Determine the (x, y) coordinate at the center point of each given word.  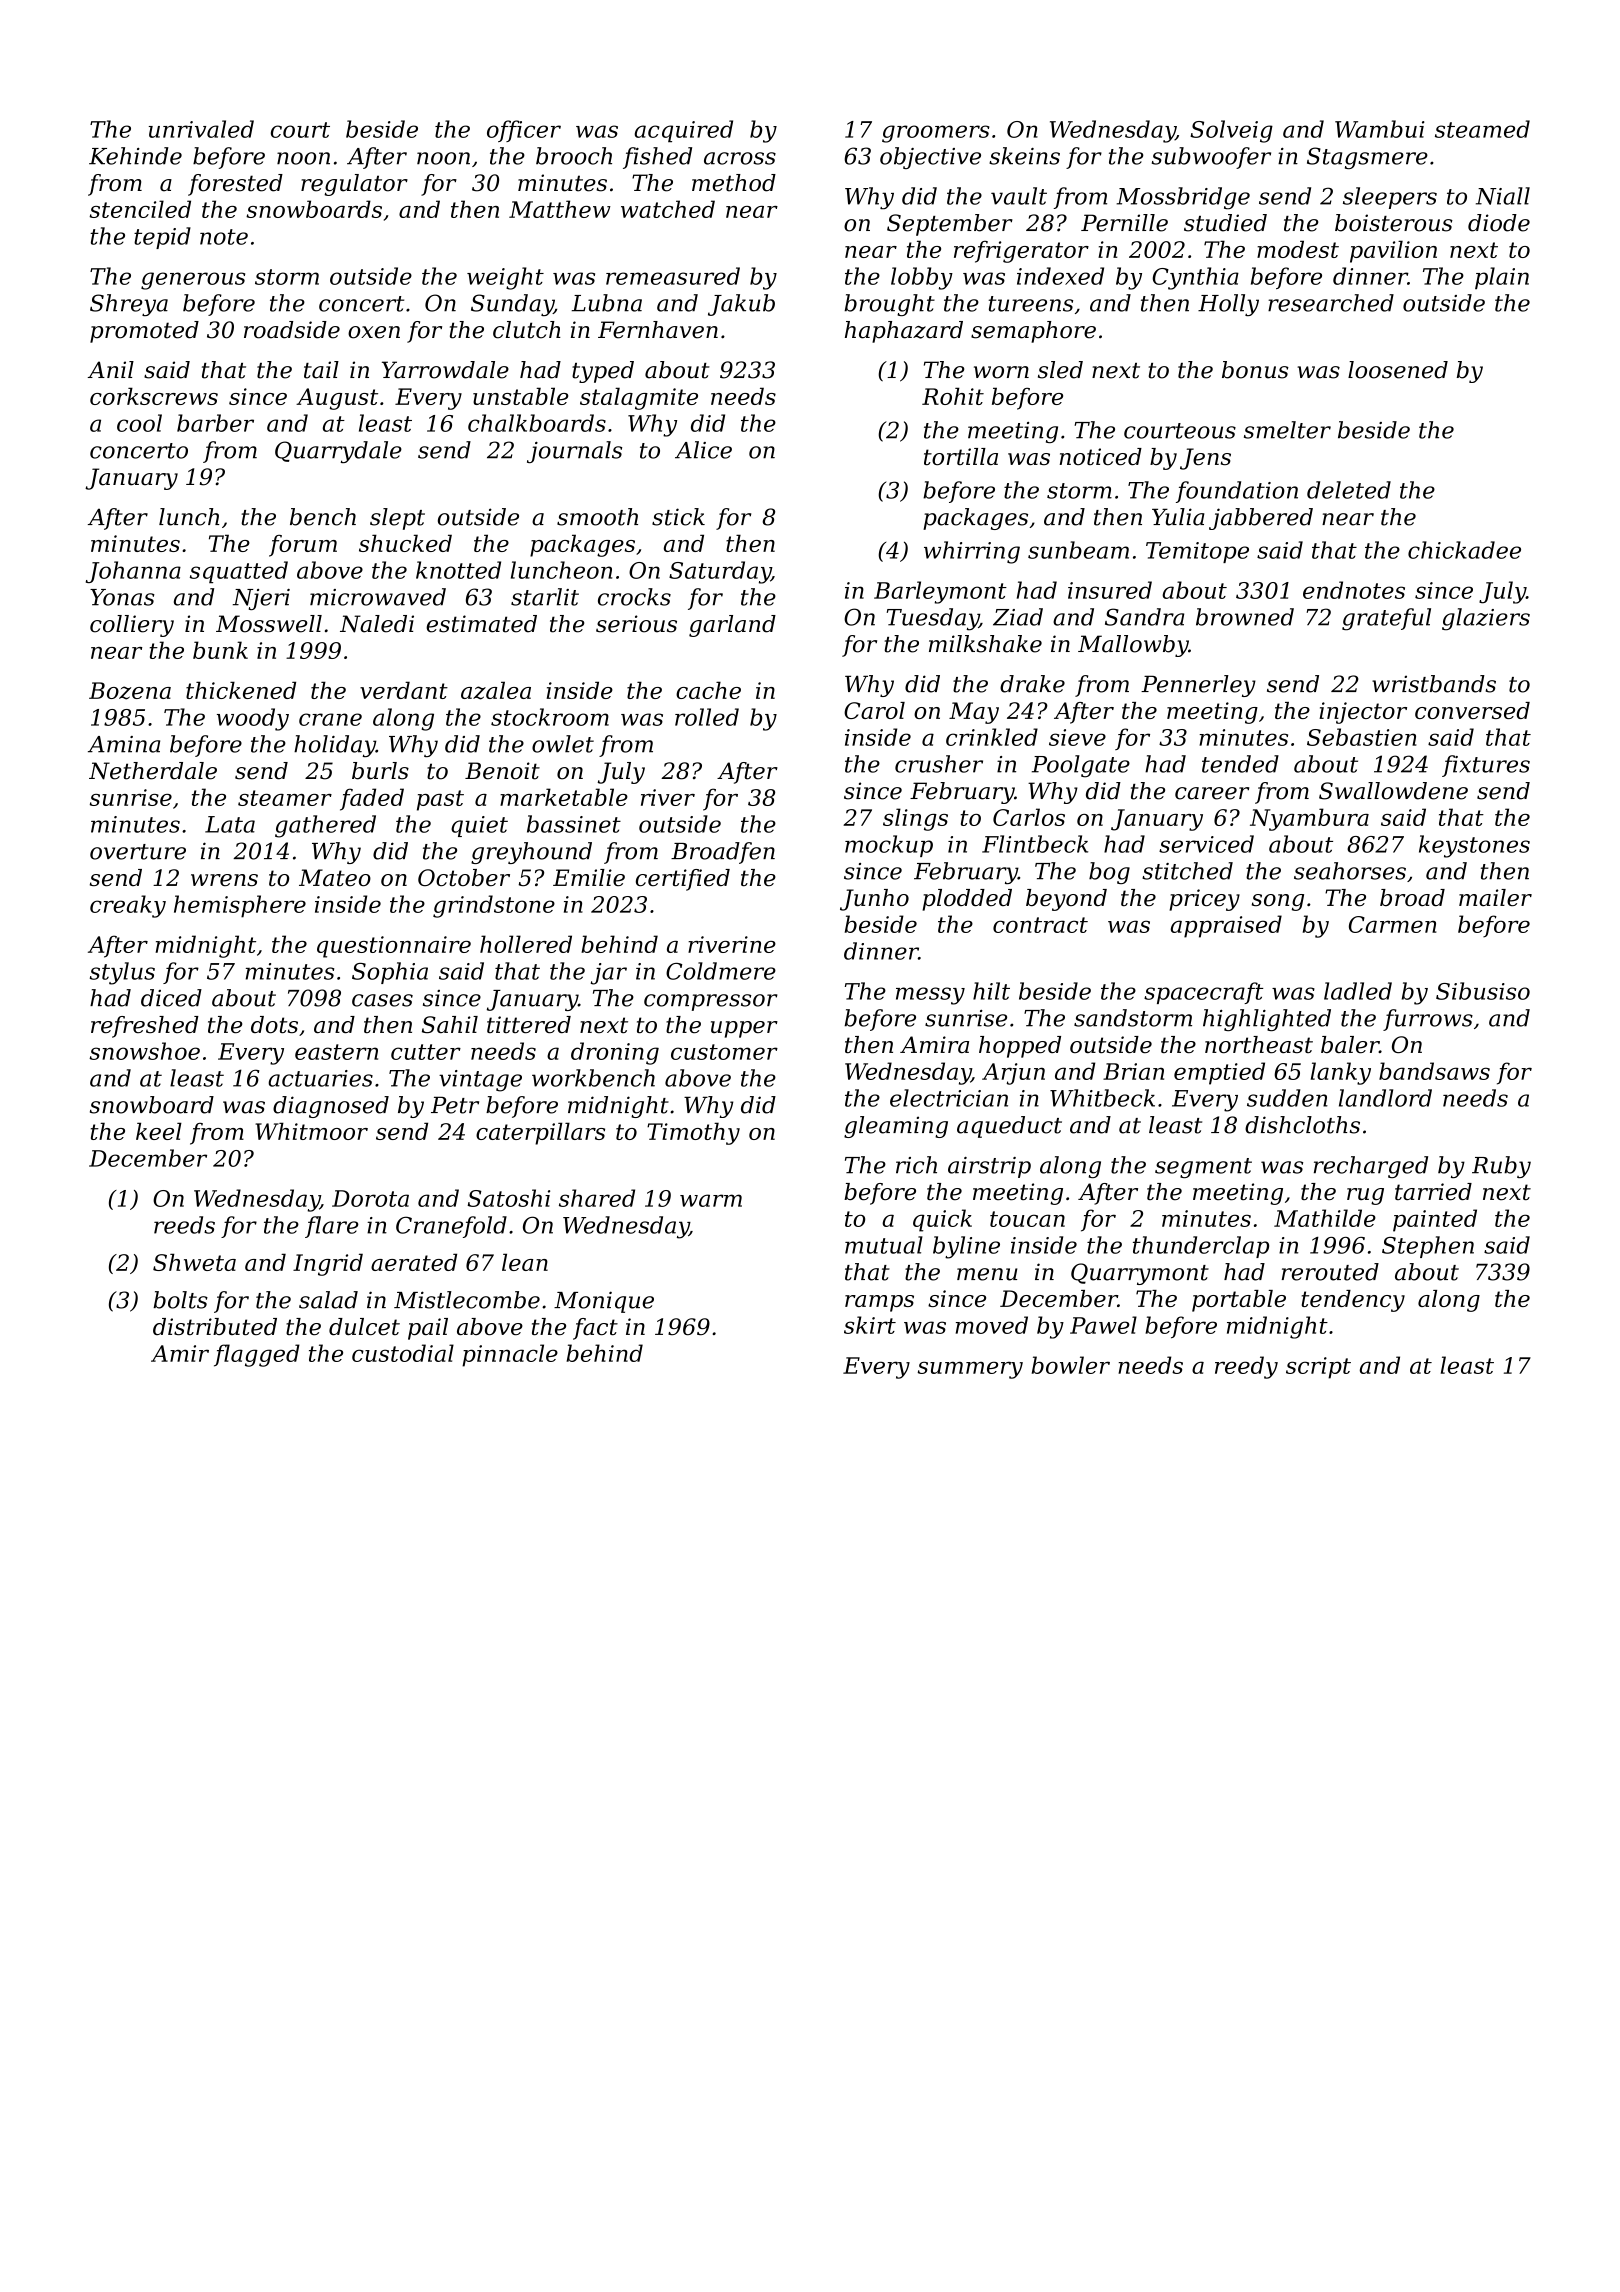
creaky (128, 906)
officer (524, 131)
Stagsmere (1367, 158)
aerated (414, 1262)
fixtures (1486, 766)
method (734, 183)
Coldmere (721, 971)
